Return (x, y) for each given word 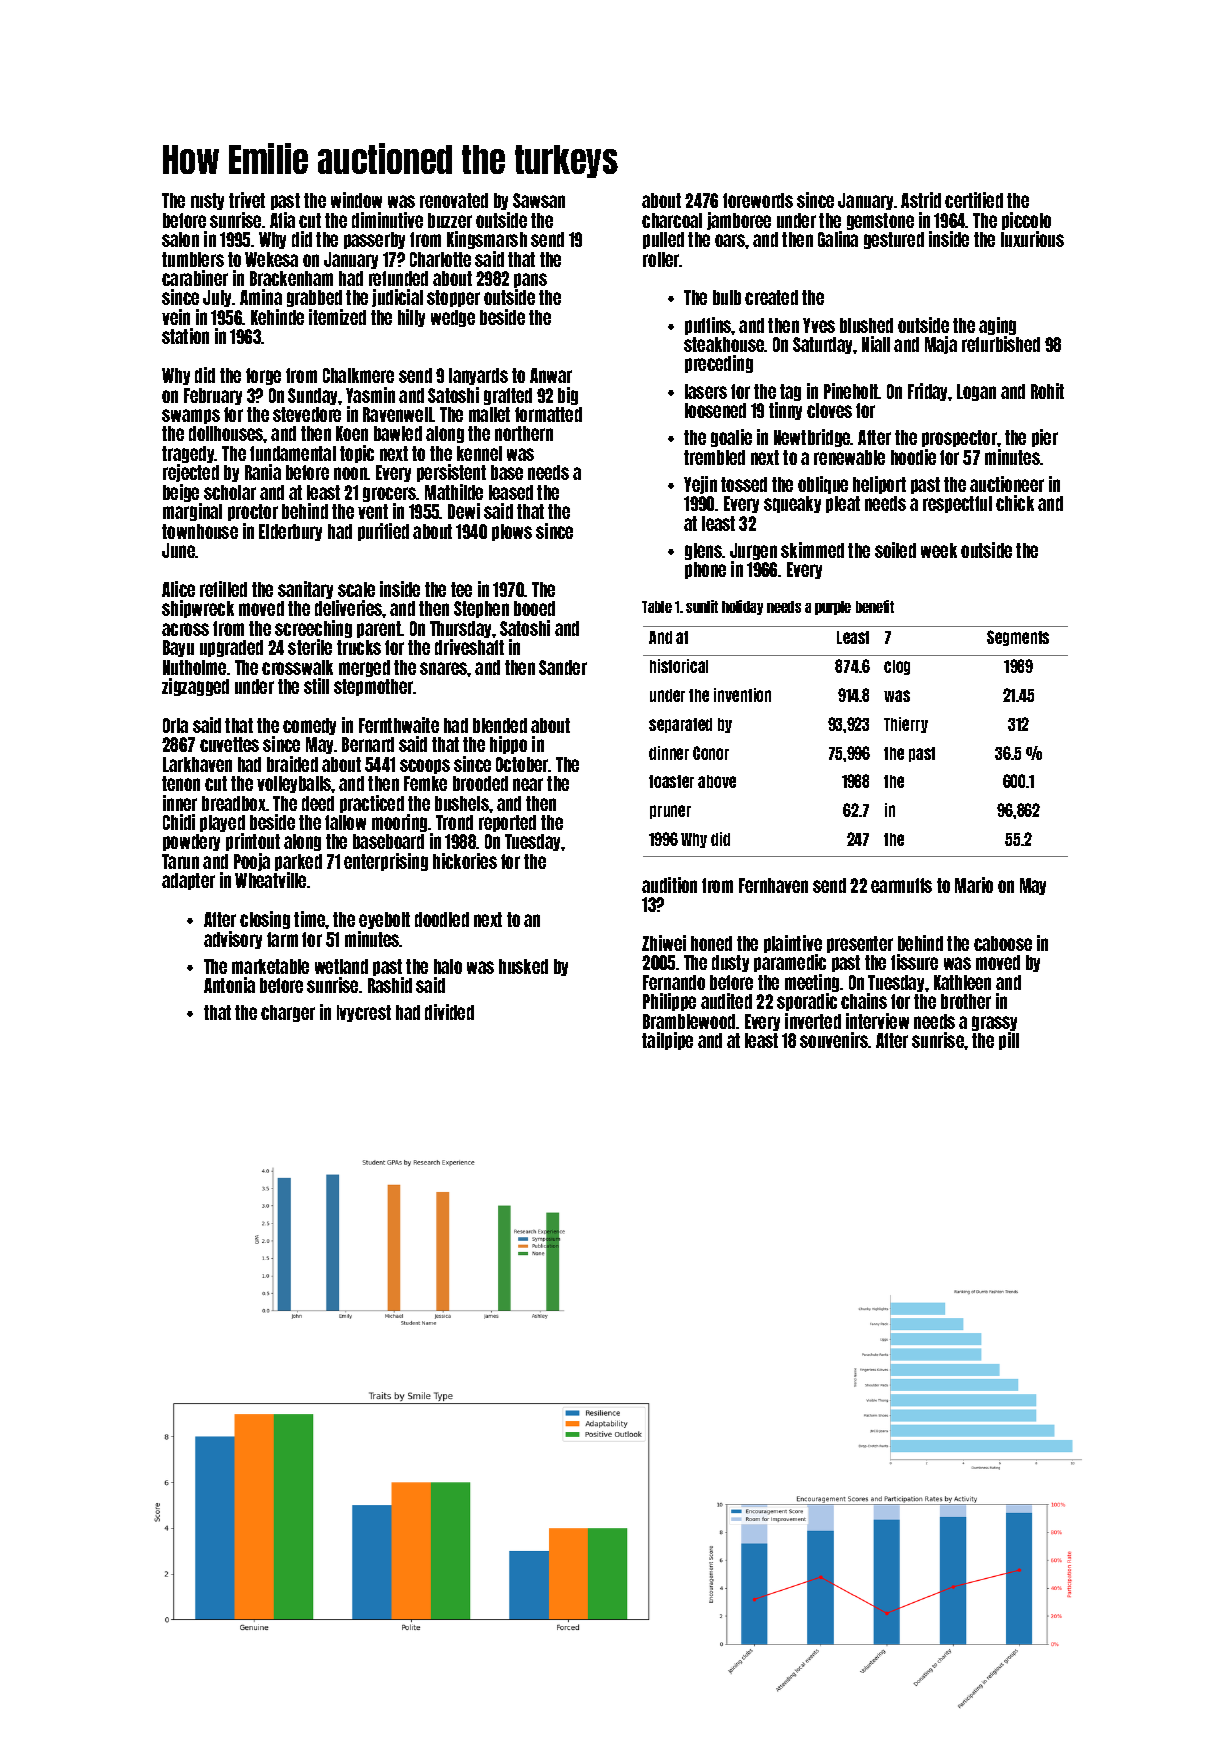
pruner (670, 812)
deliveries (349, 608)
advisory (233, 940)
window (356, 200)
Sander (563, 667)
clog (897, 667)
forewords (758, 200)
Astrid (921, 200)
